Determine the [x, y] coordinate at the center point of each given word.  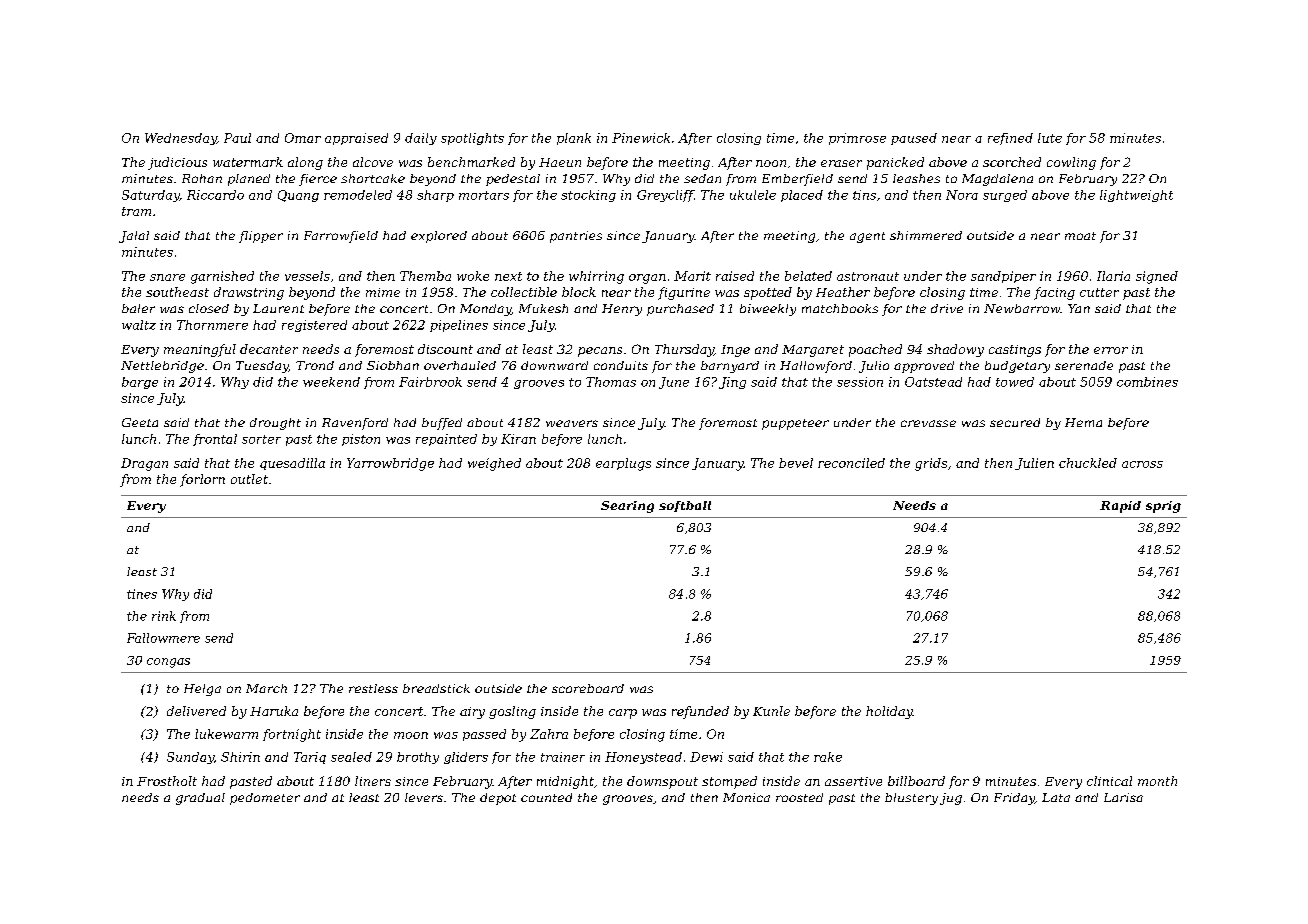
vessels [307, 276]
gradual [200, 799]
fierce [318, 180]
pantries [576, 237]
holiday [889, 712]
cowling [1071, 163]
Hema [1083, 422]
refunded [700, 712]
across [1142, 464]
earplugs [623, 464]
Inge [735, 351]
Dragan [144, 464]
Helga [202, 690]
